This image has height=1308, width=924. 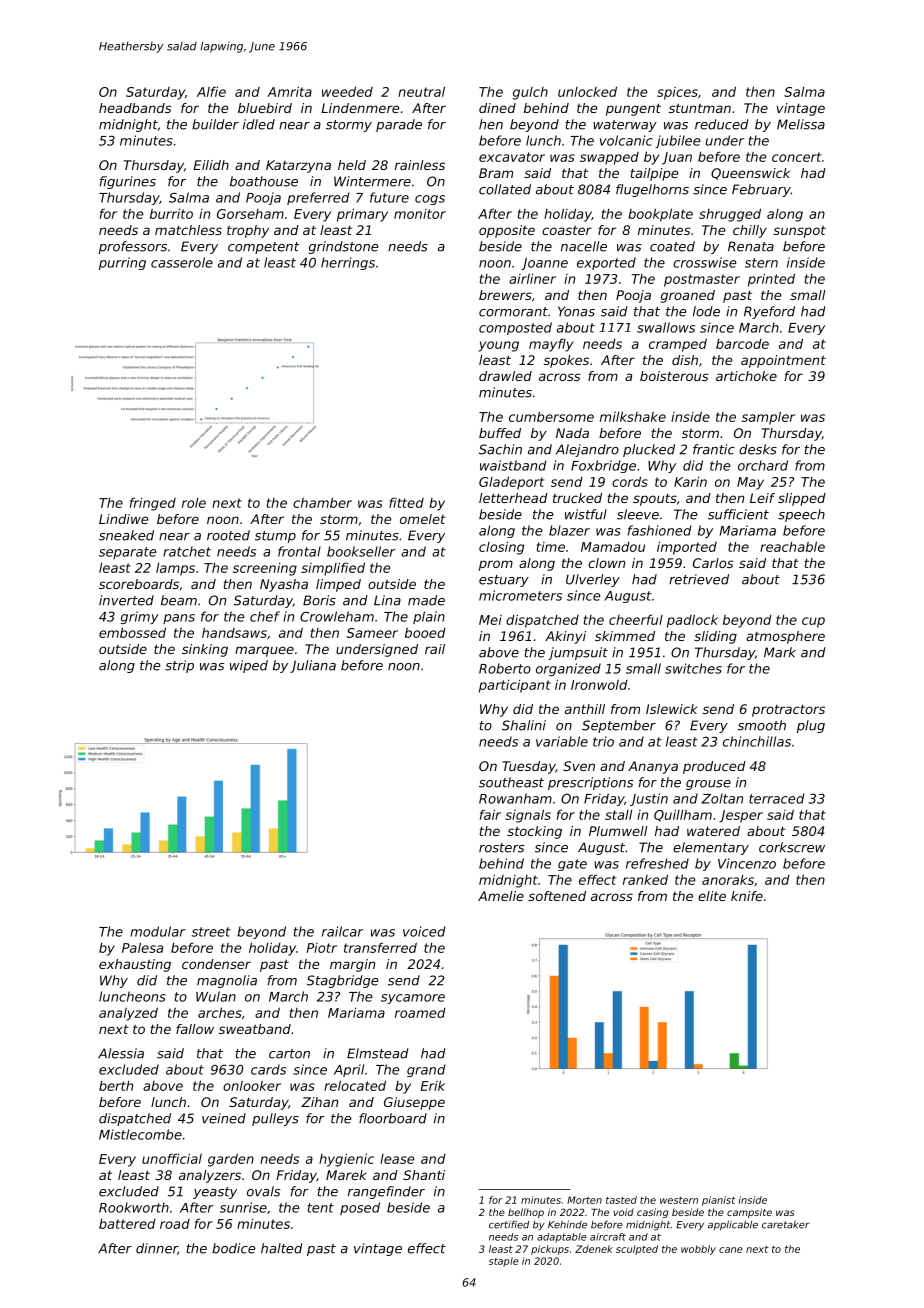 What do you see at coordinates (722, 124) in the image?
I see `reduced` at bounding box center [722, 124].
